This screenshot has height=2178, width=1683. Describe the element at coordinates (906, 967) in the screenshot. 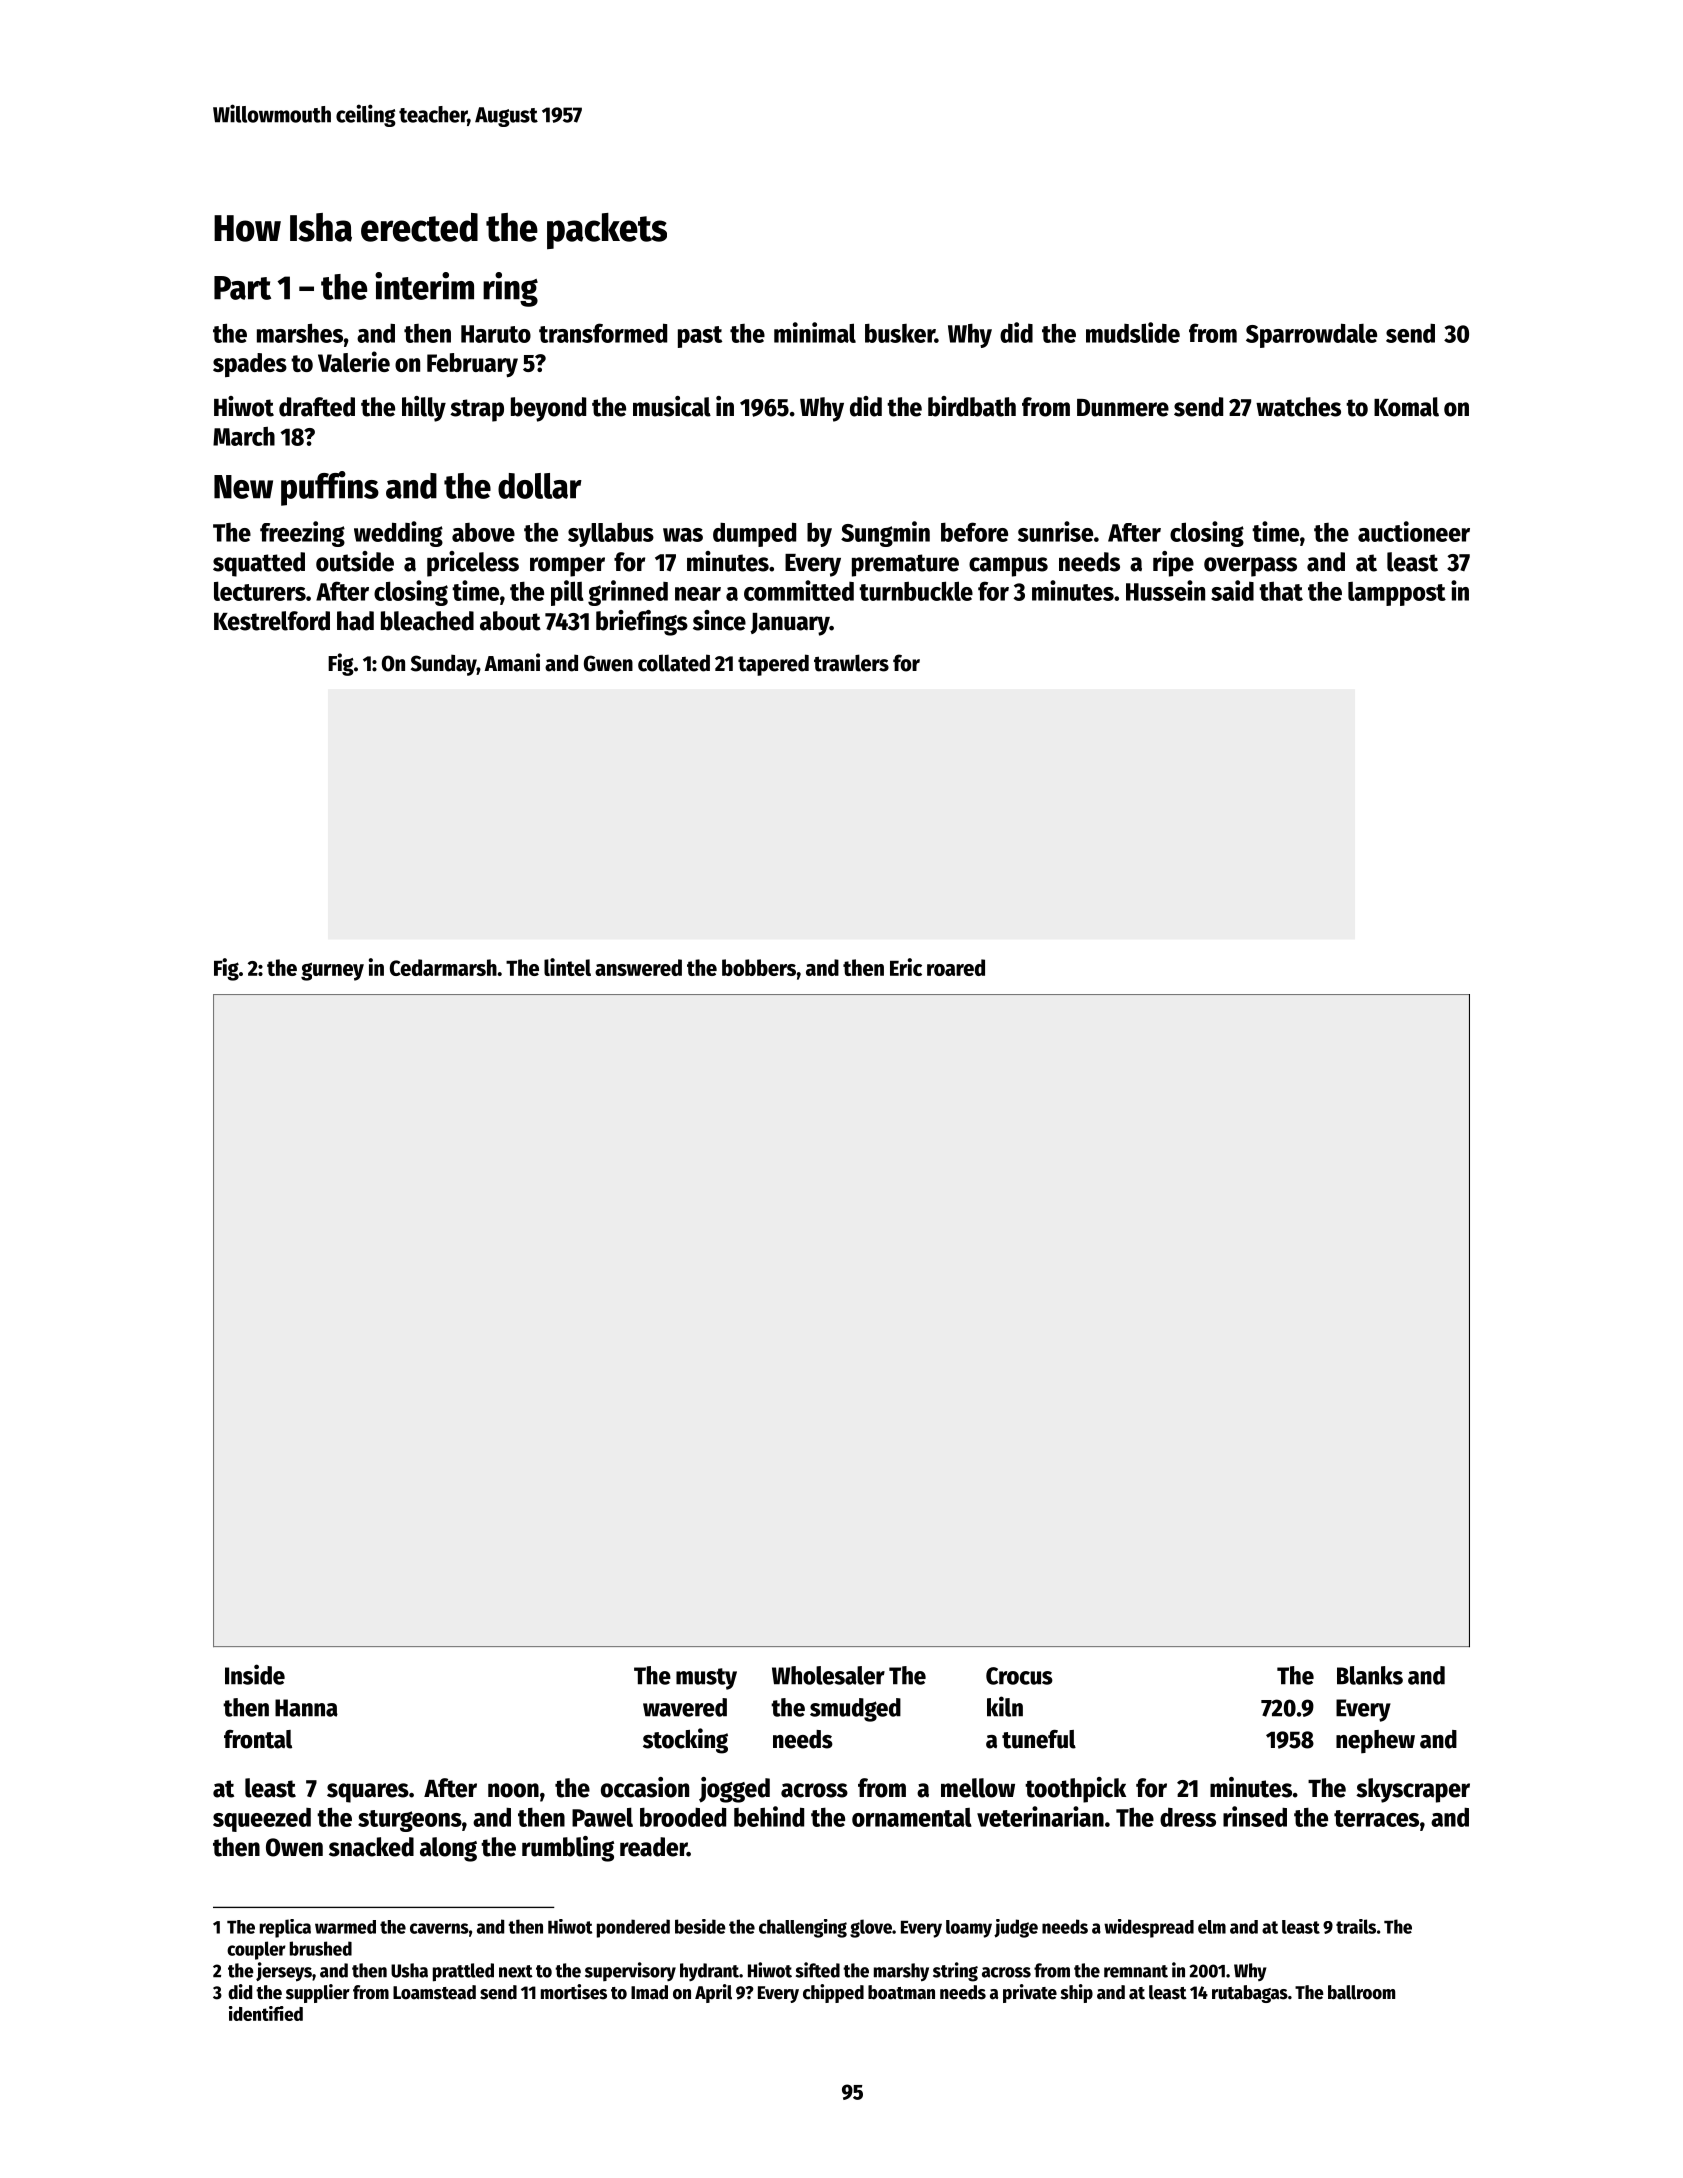

I see `Eric` at that location.
